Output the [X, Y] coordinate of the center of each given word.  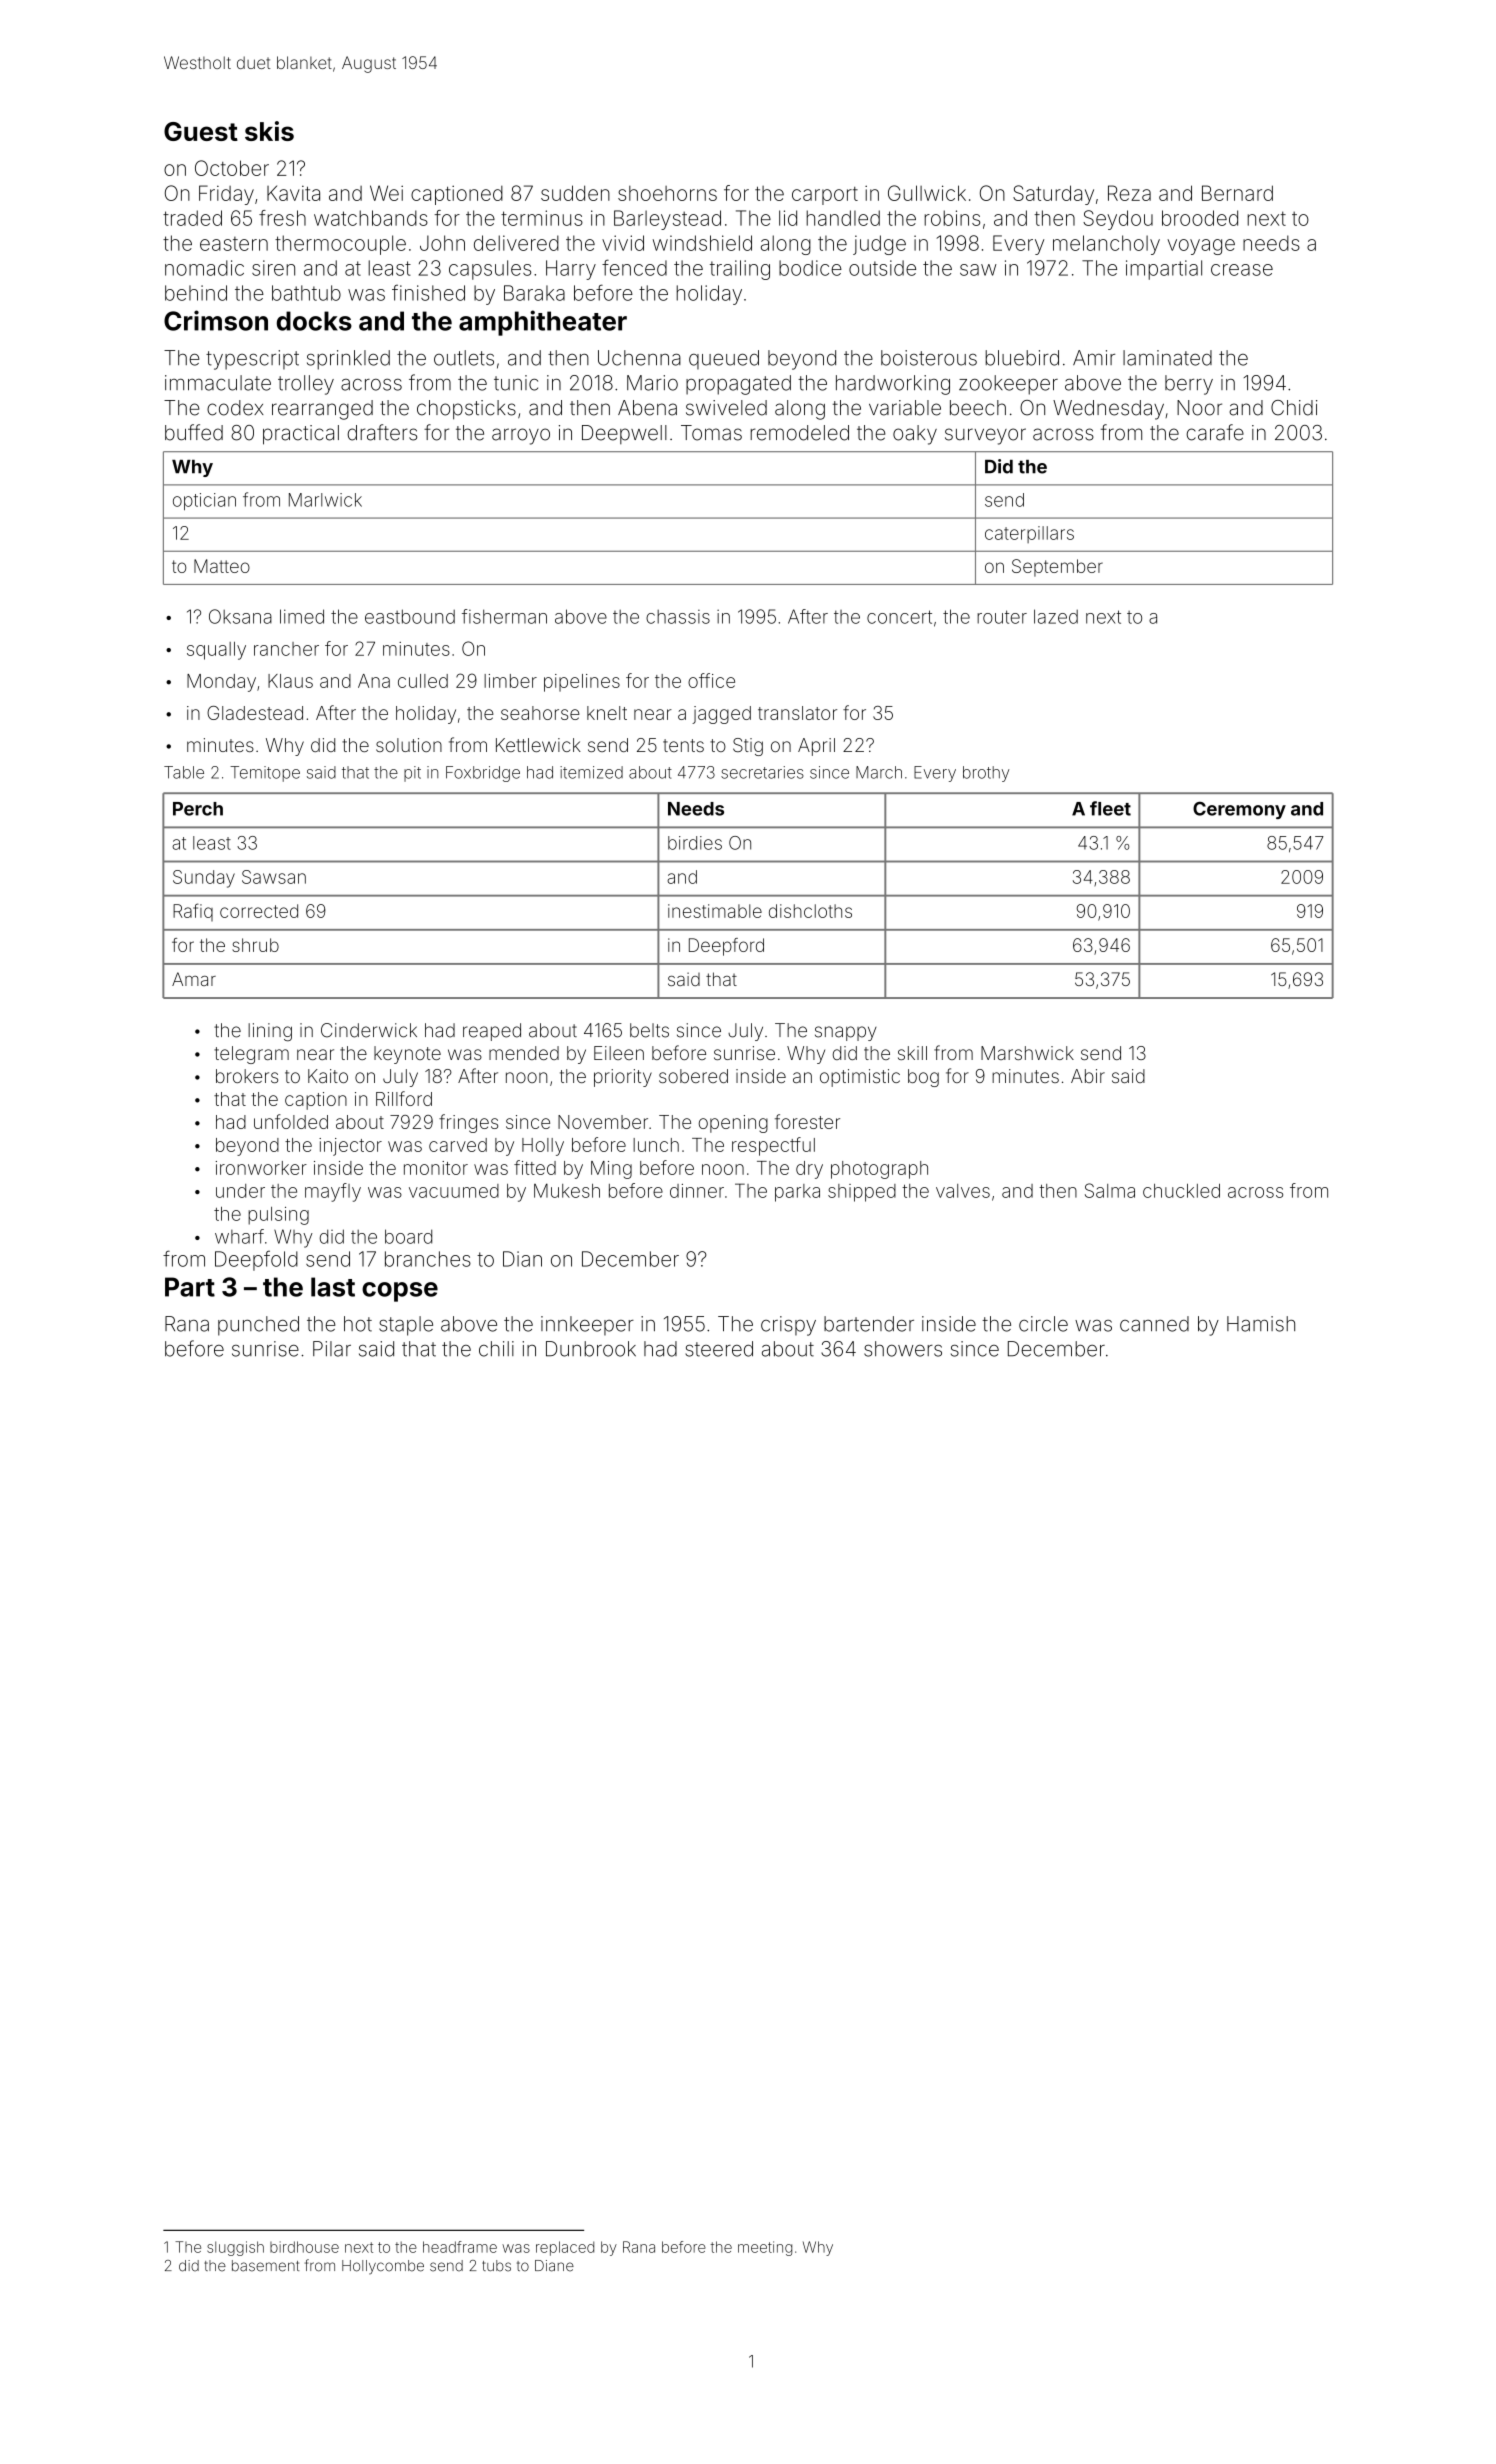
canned [1154, 1324]
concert [899, 617]
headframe [460, 2247]
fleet [1110, 808]
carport [825, 196]
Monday [221, 683]
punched [258, 1326]
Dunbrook [591, 1349]
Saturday [1053, 195]
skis [269, 131]
